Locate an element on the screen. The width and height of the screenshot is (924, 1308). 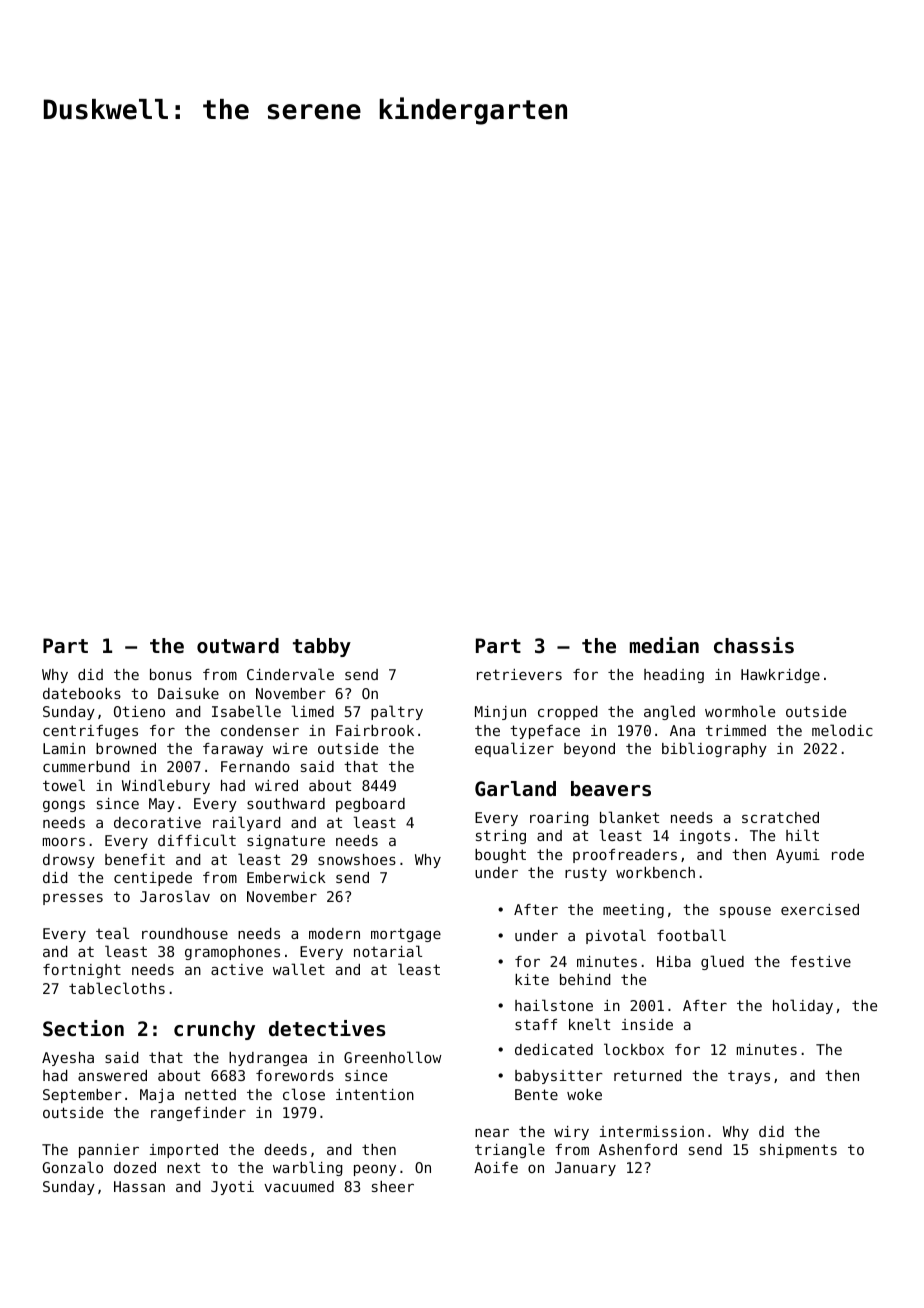
chassis is located at coordinates (754, 645).
